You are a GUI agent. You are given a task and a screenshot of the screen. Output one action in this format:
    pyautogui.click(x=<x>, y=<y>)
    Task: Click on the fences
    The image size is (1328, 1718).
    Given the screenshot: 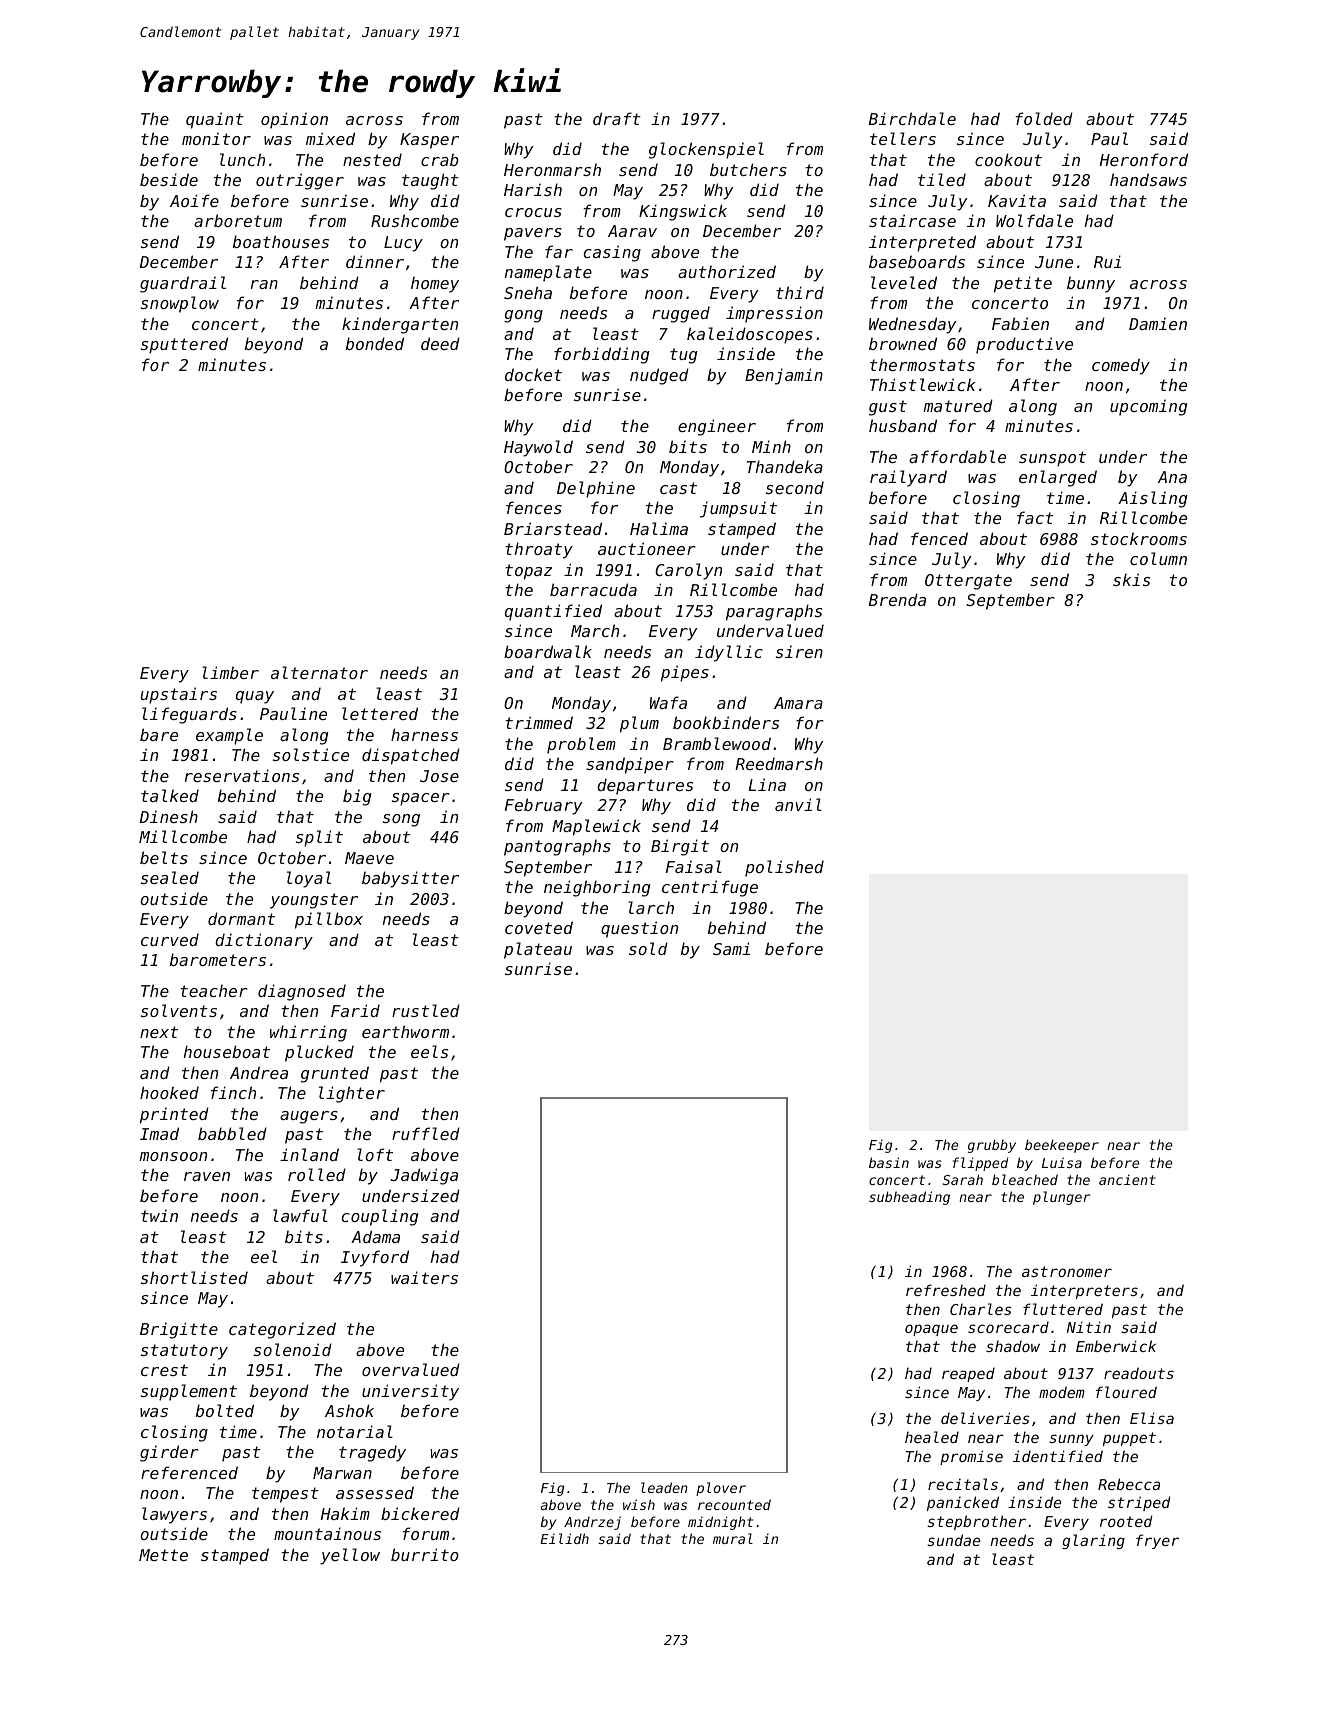 What is the action you would take?
    pyautogui.click(x=534, y=507)
